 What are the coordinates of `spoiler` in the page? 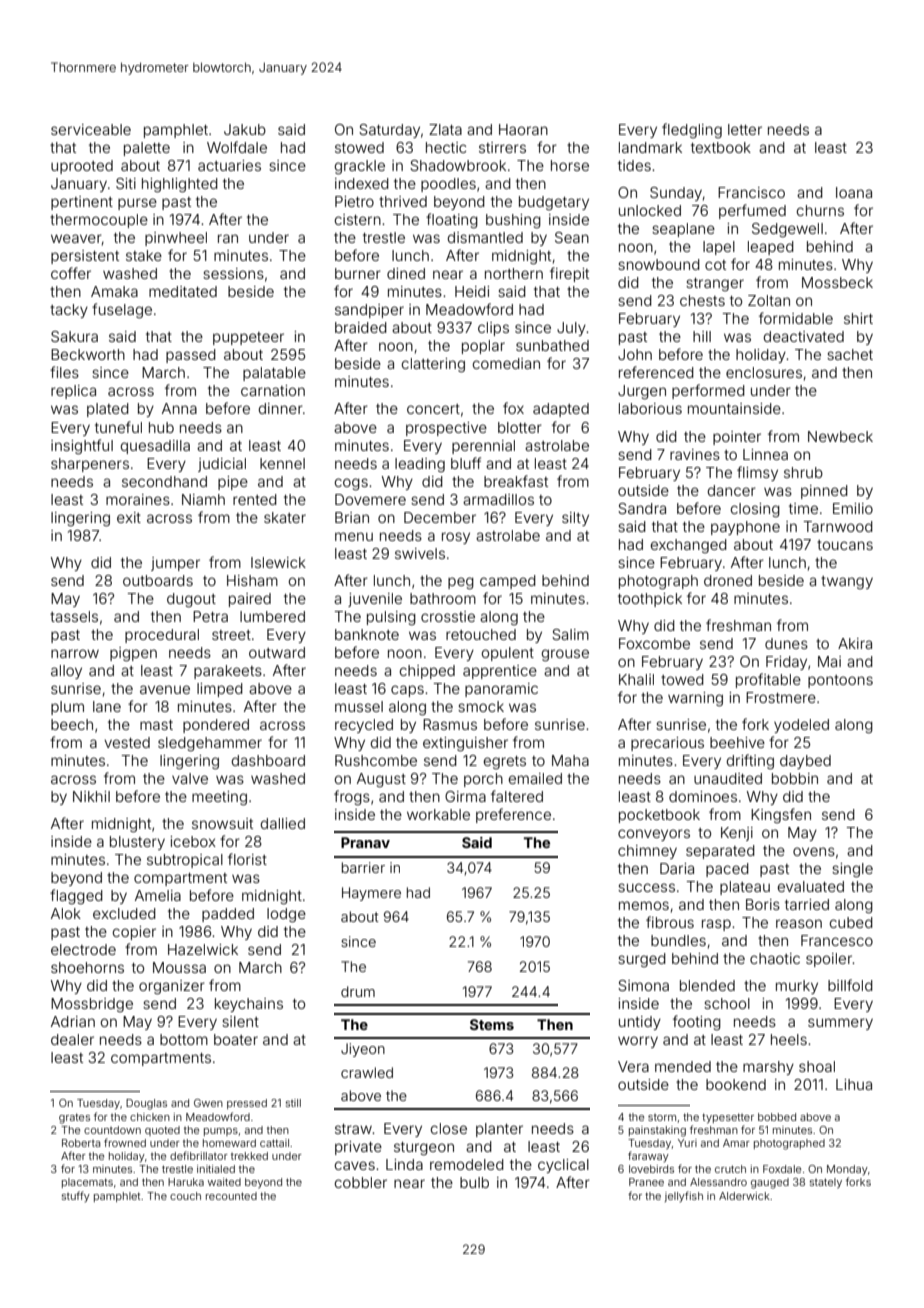 It's located at (829, 960).
